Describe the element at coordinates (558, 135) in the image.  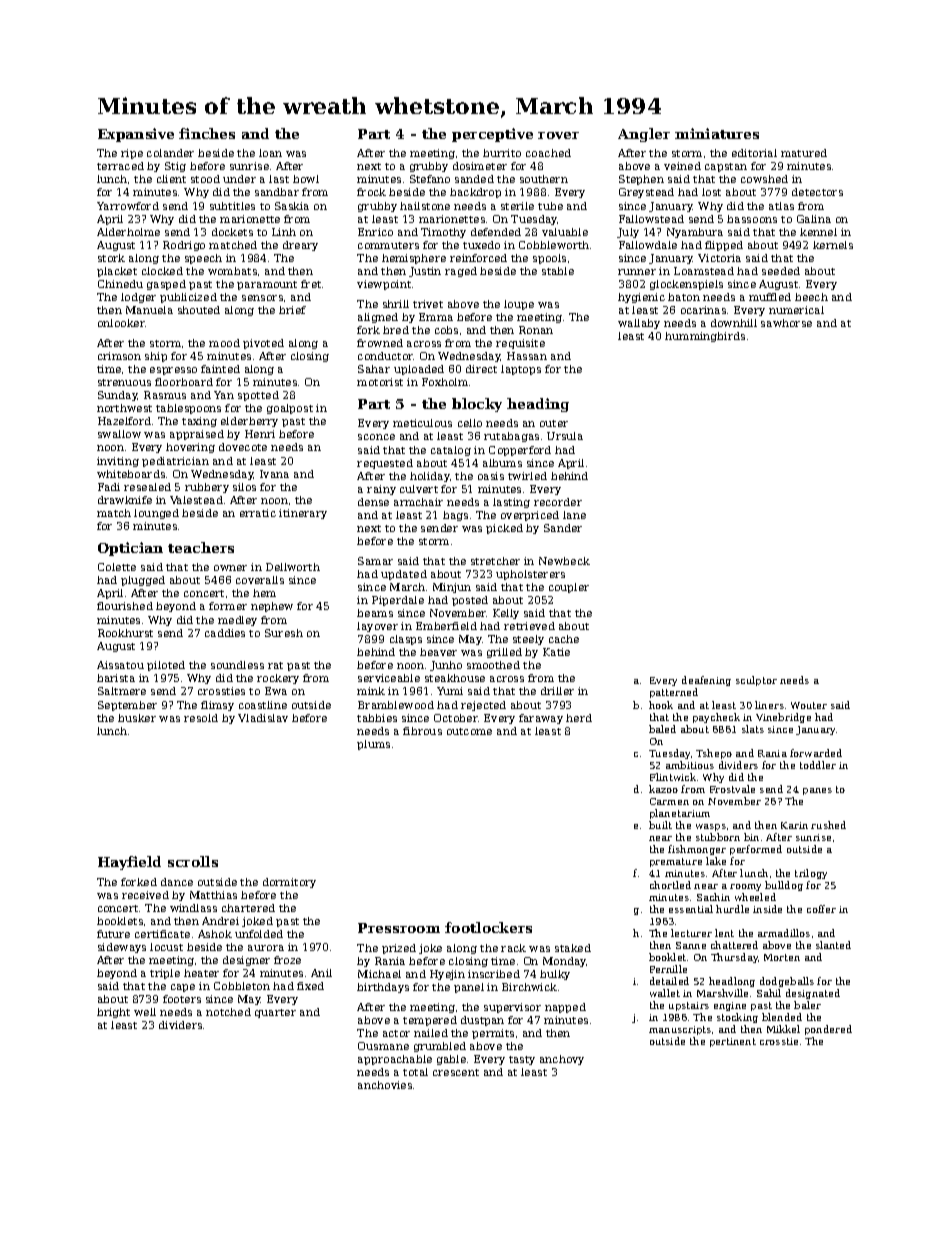
I see `rover` at that location.
